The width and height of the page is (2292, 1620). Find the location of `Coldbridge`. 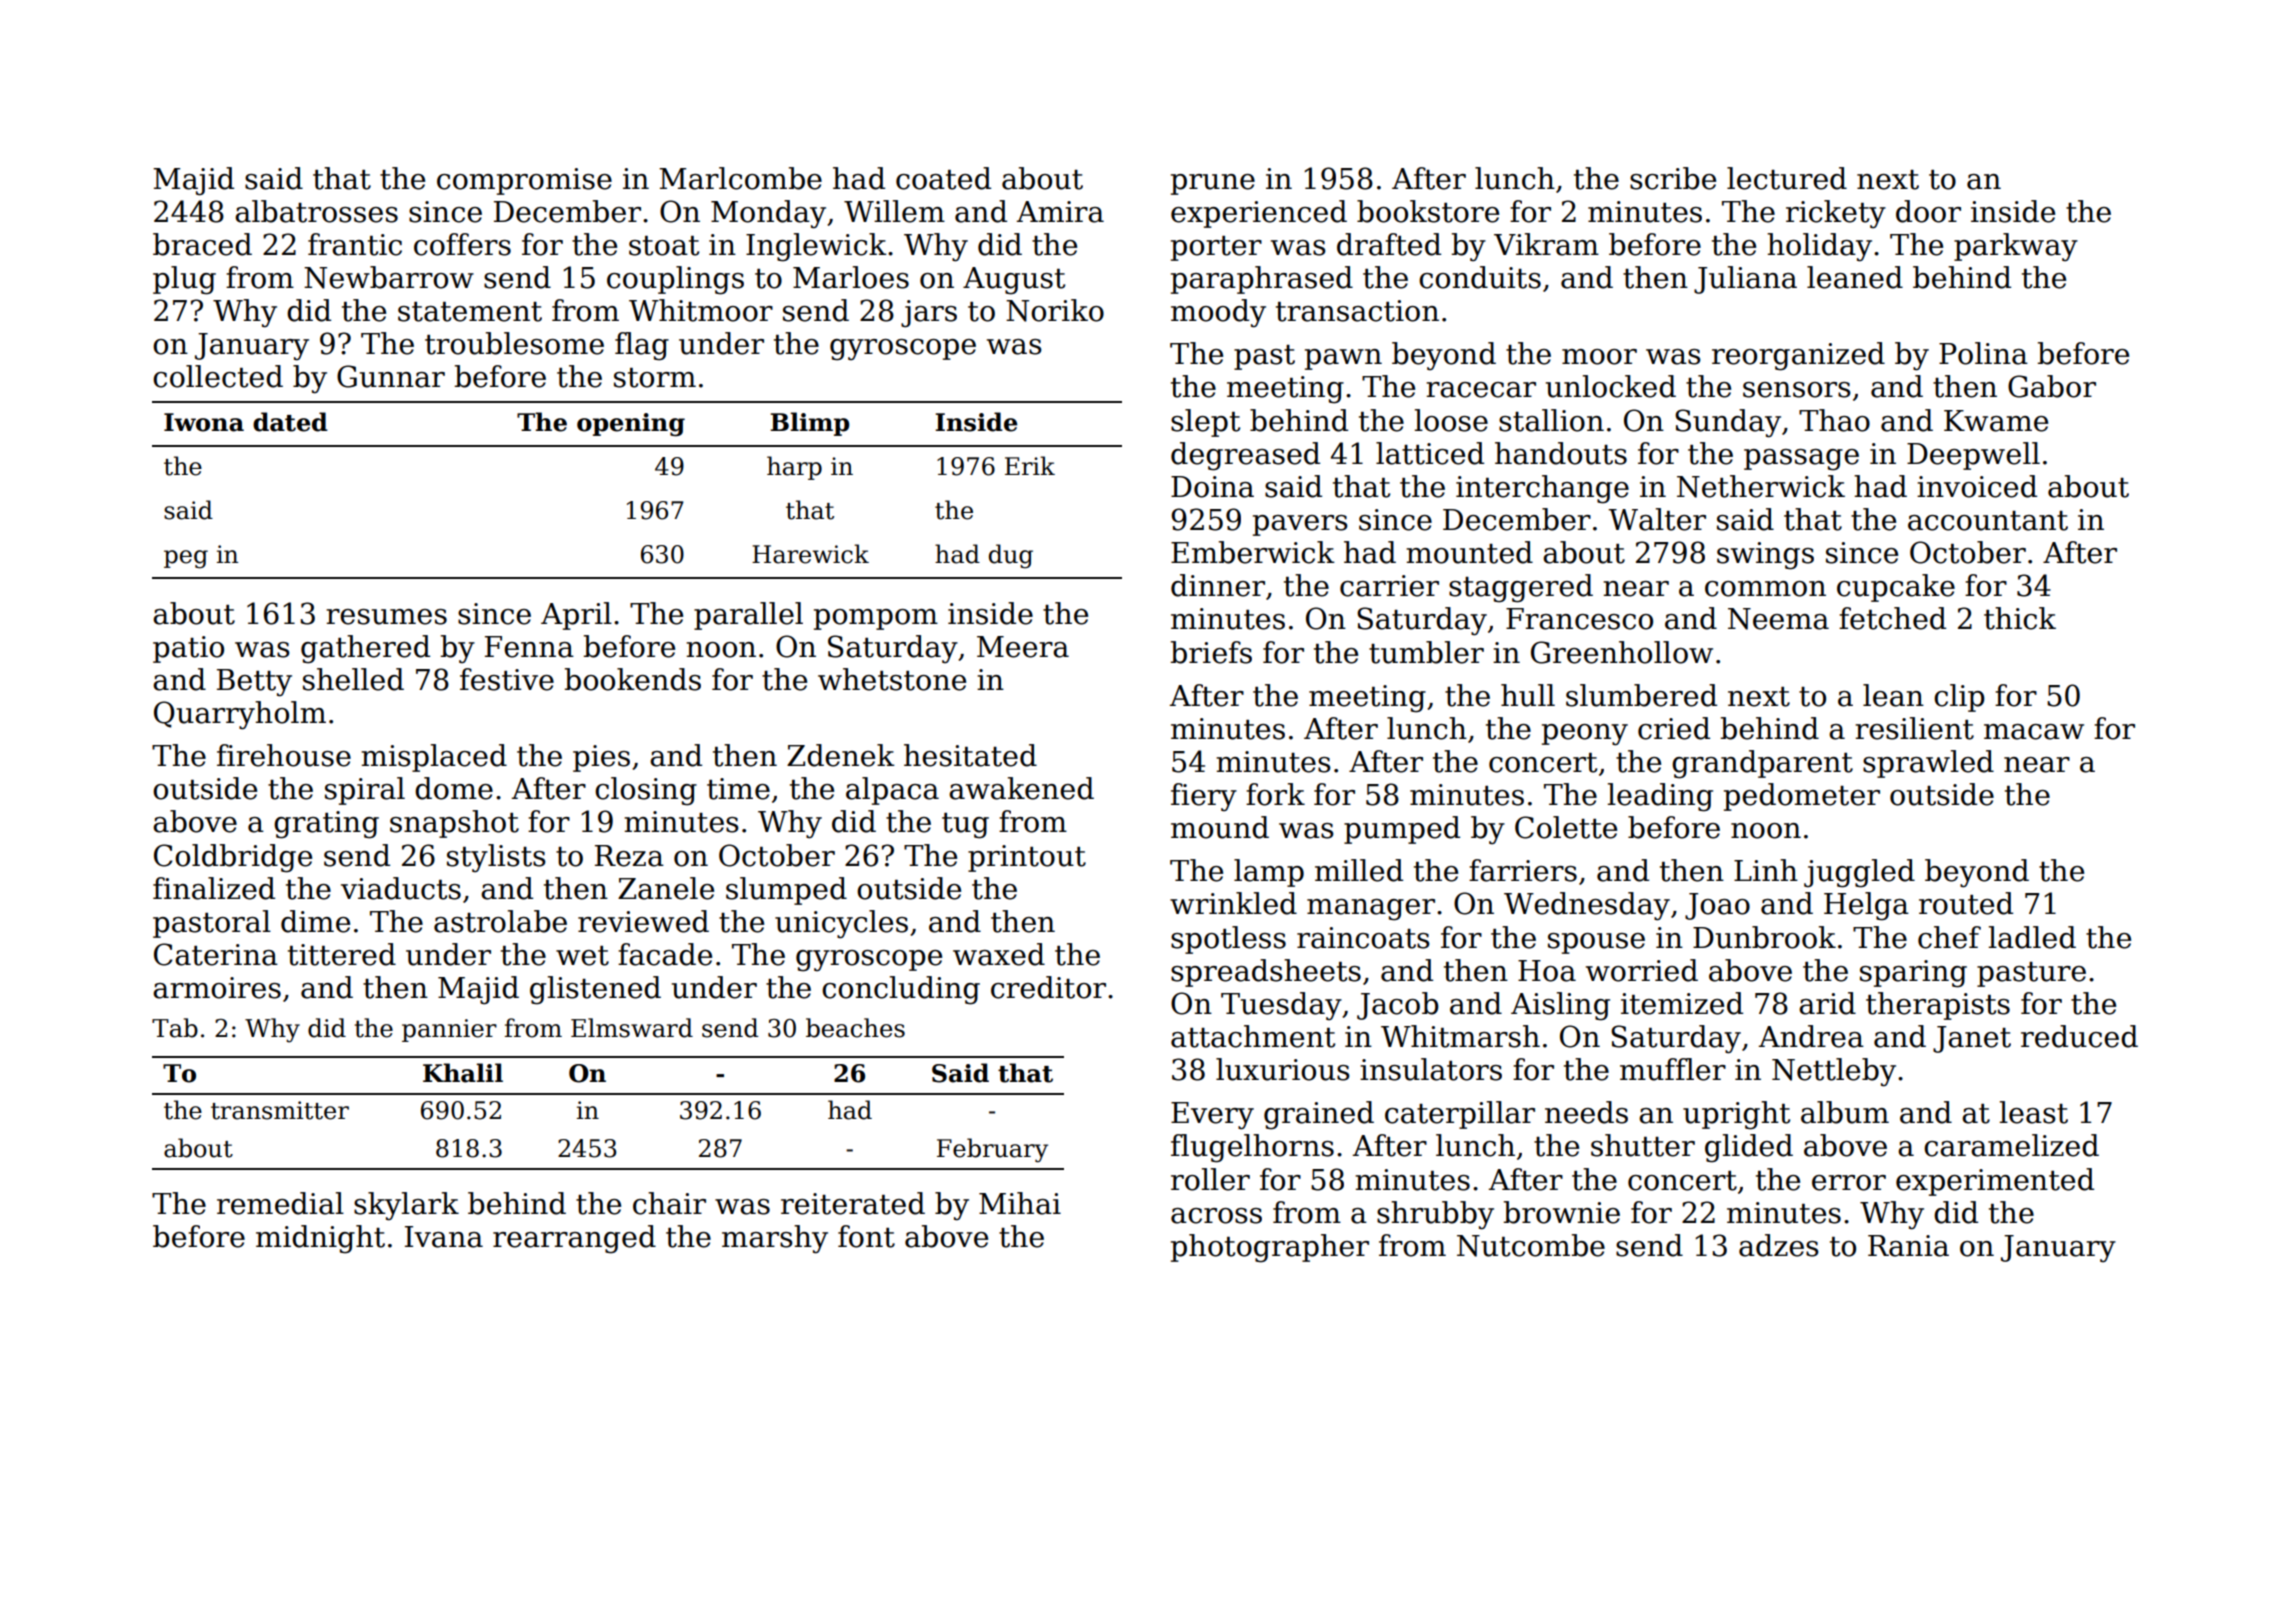

Coldbridge is located at coordinates (233, 858).
